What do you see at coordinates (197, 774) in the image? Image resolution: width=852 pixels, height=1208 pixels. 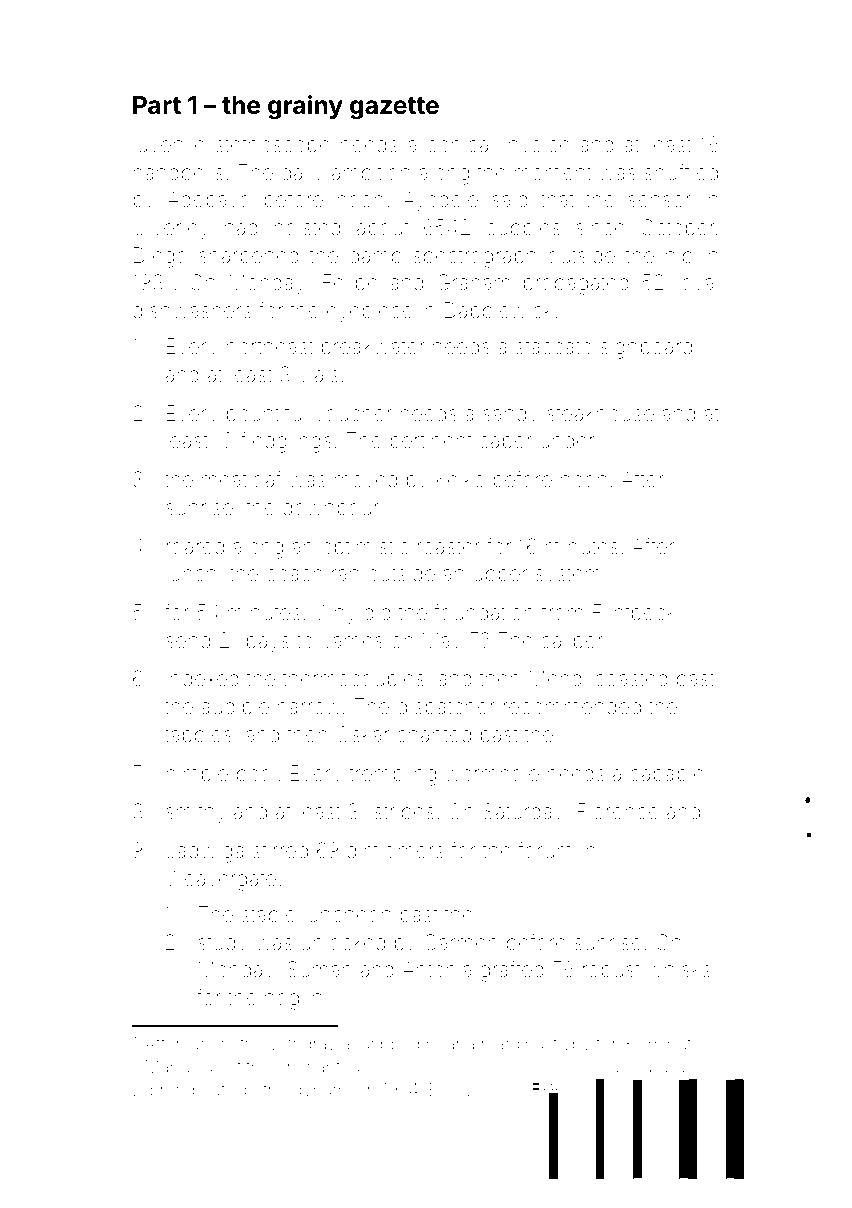 I see `nimble` at bounding box center [197, 774].
